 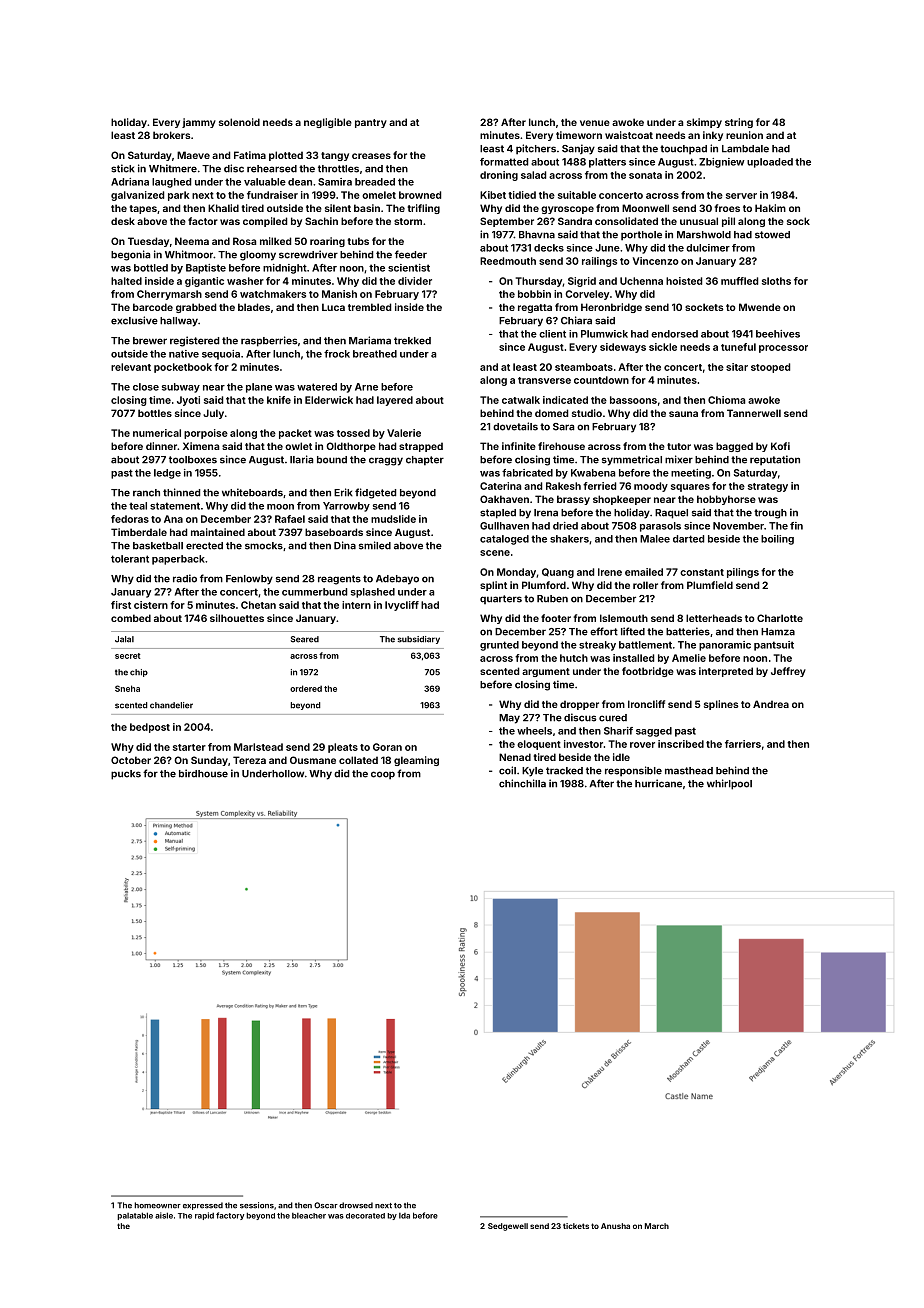 I want to click on string, so click(x=739, y=123).
